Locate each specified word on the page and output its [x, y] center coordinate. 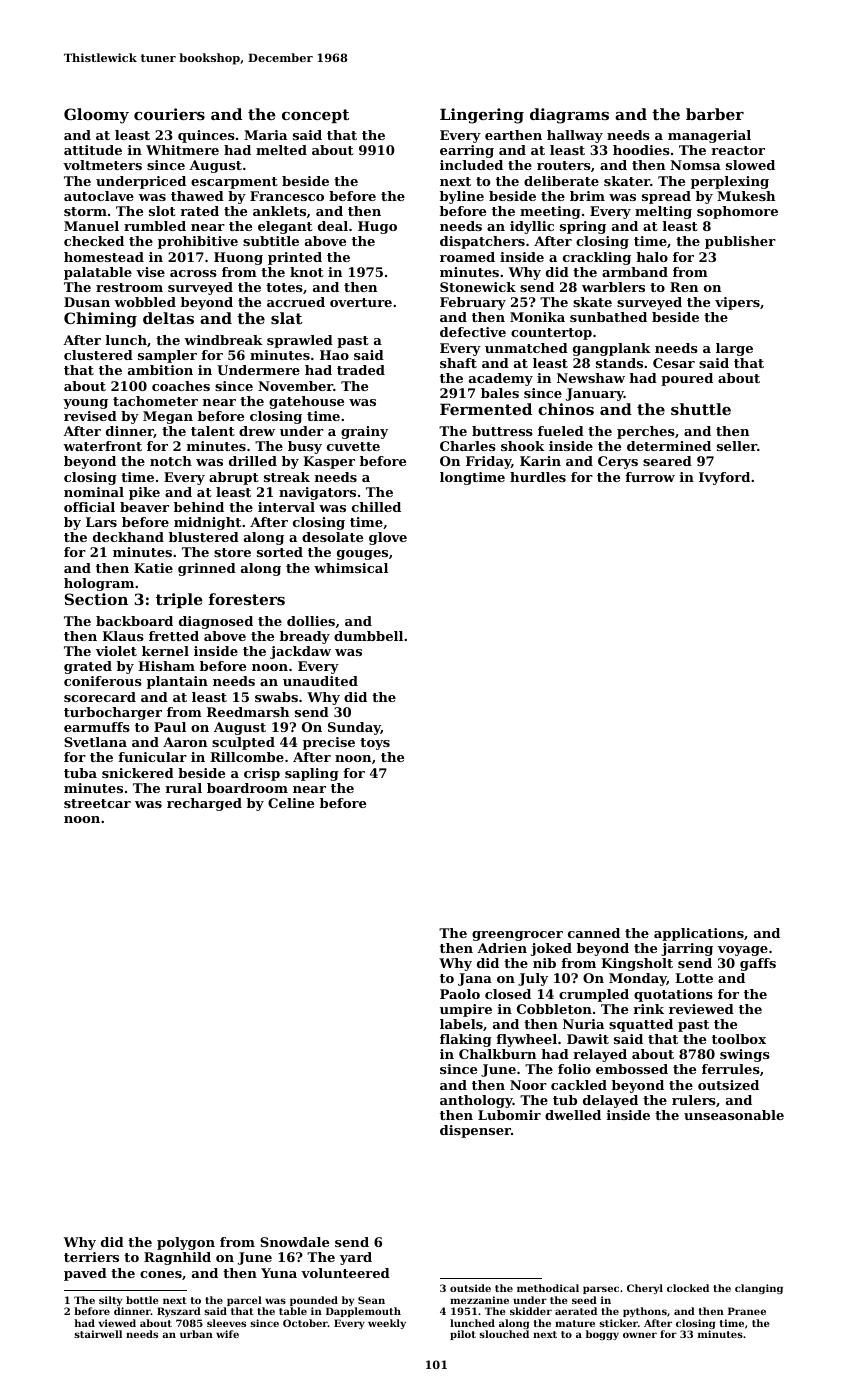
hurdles [538, 477]
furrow [650, 477]
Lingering [482, 116]
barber [715, 114]
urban [196, 1334]
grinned [207, 569]
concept [315, 116]
